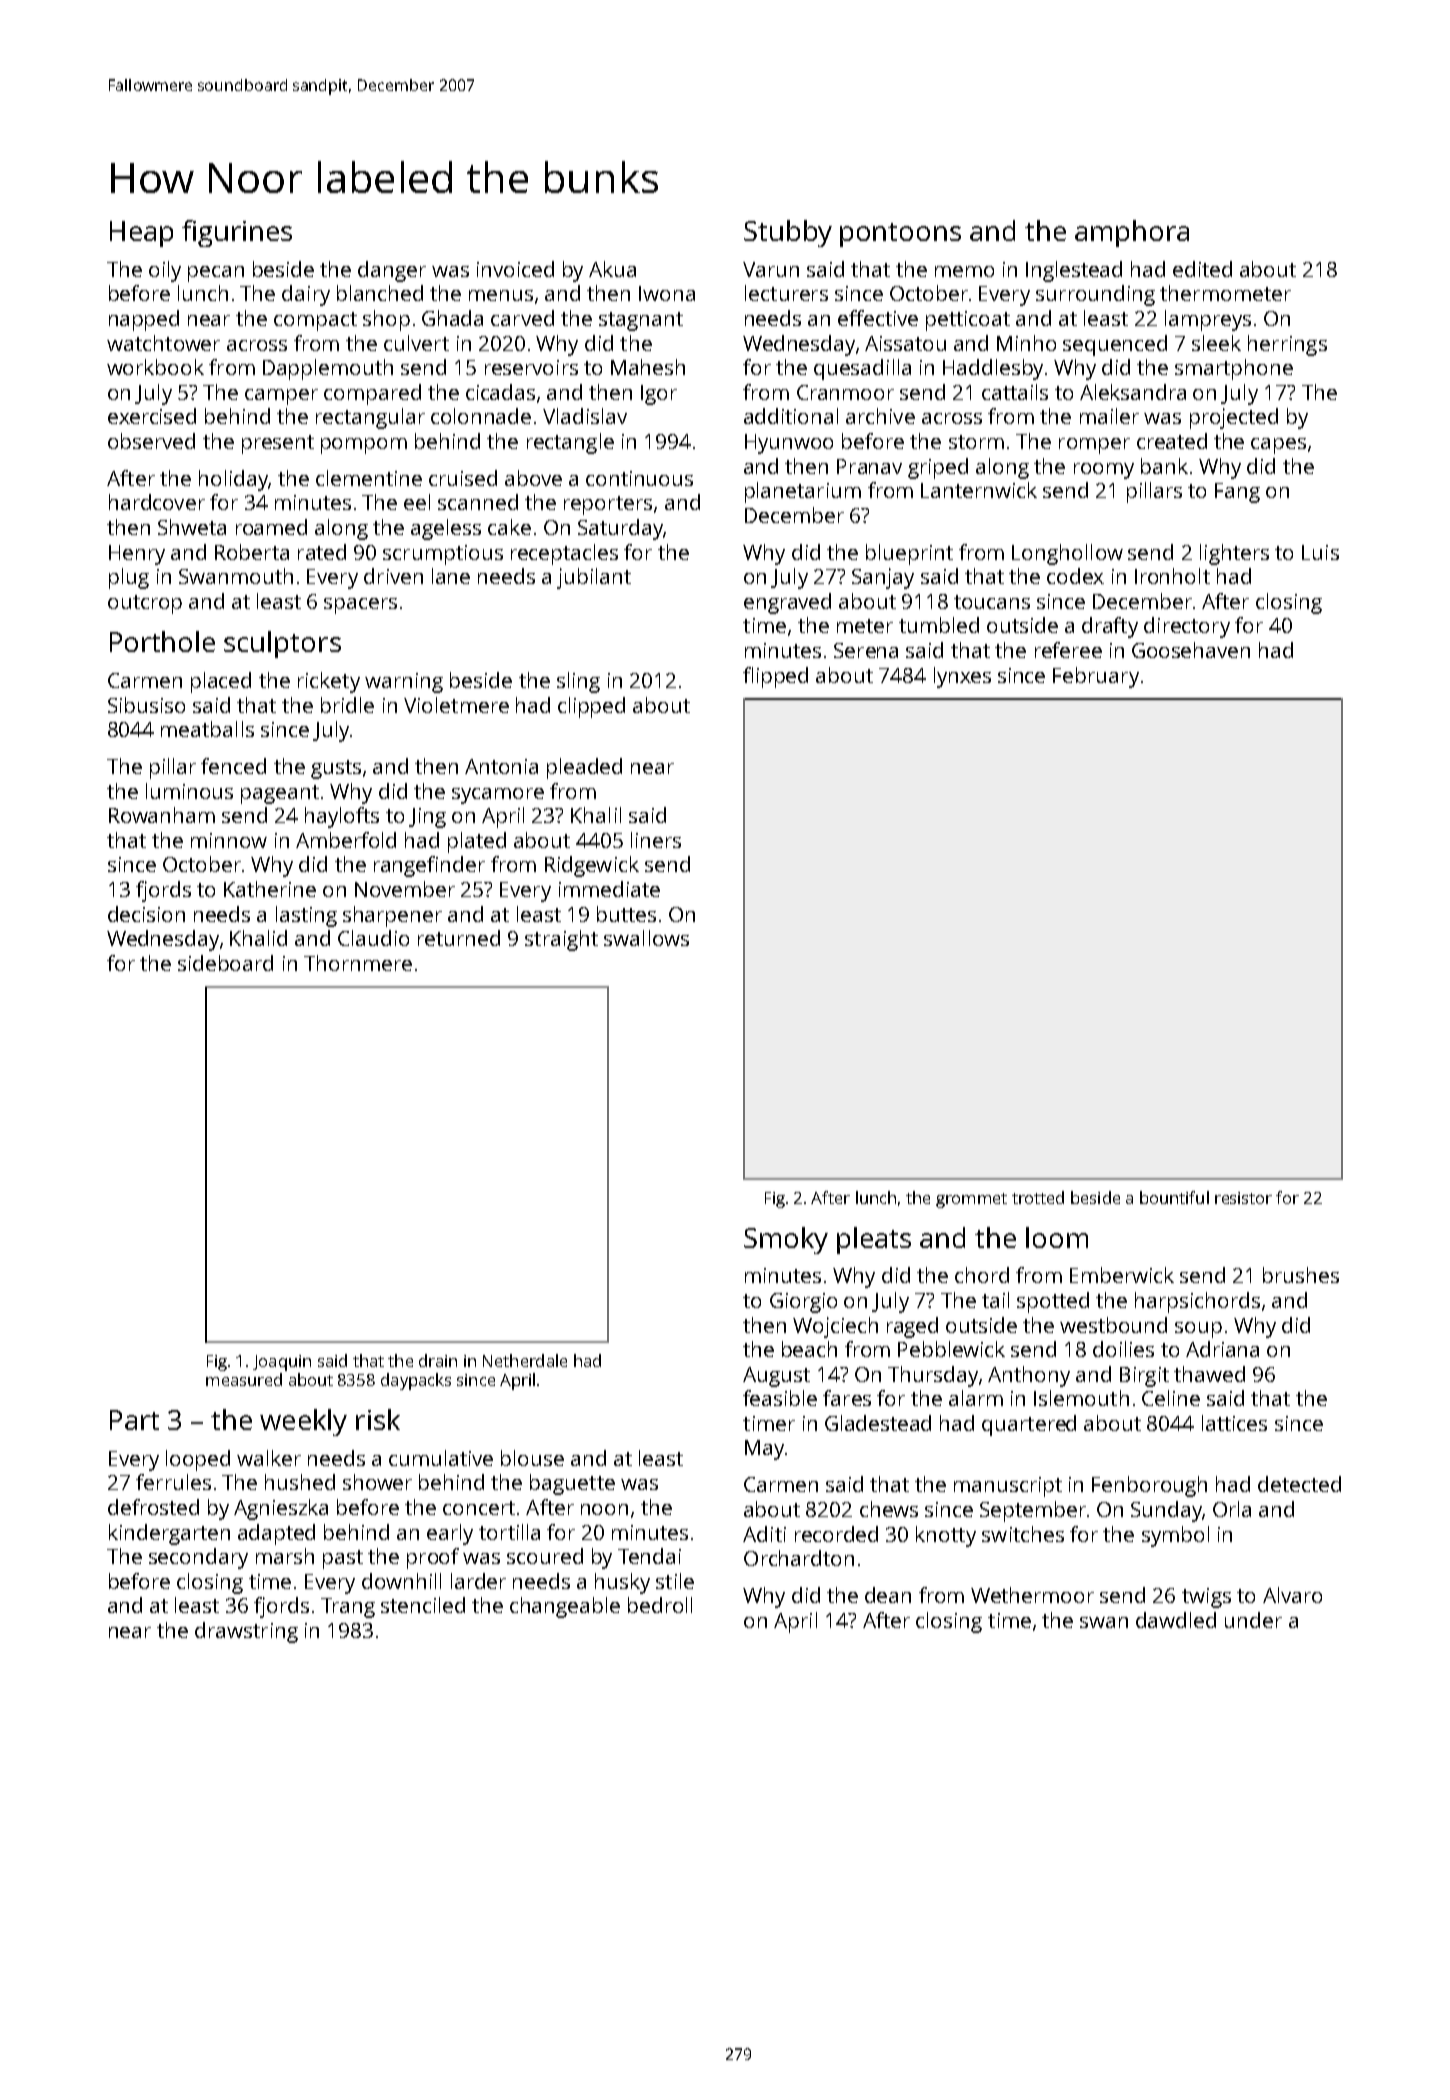  I want to click on decision, so click(146, 914).
